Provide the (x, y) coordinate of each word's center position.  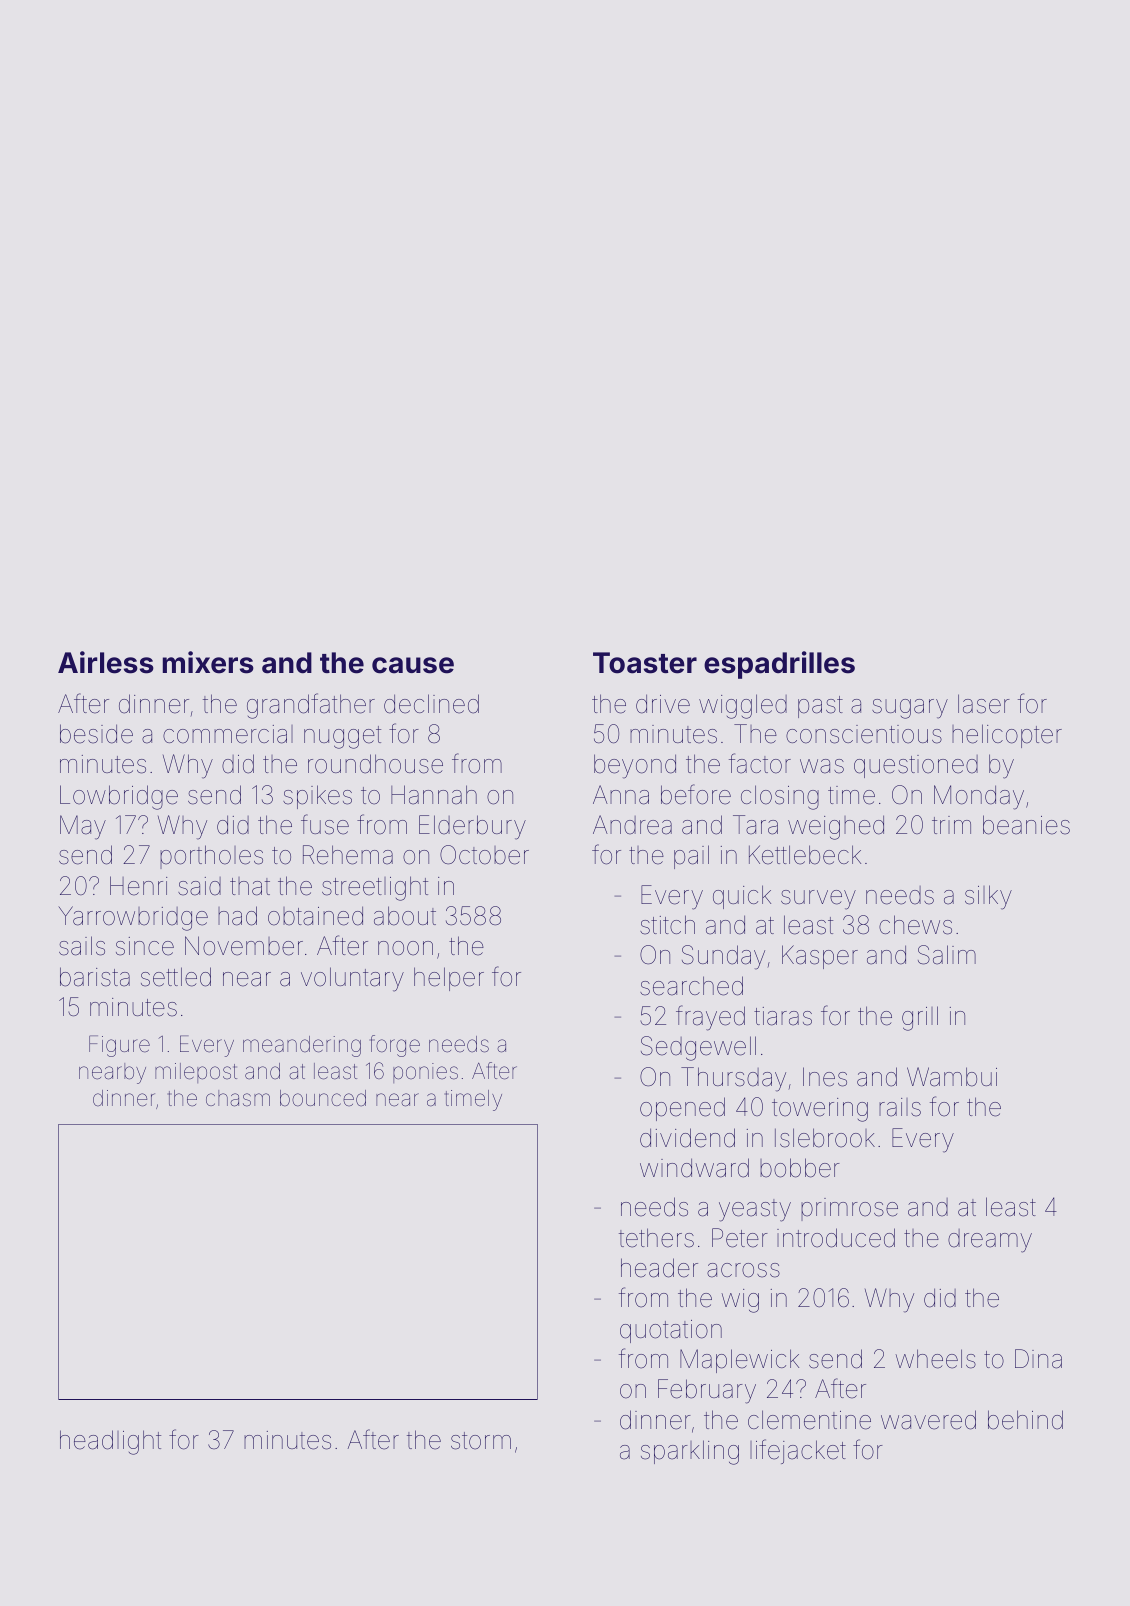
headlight (110, 1442)
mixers (208, 662)
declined (431, 704)
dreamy (990, 1241)
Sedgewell (698, 1048)
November (244, 946)
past (820, 707)
